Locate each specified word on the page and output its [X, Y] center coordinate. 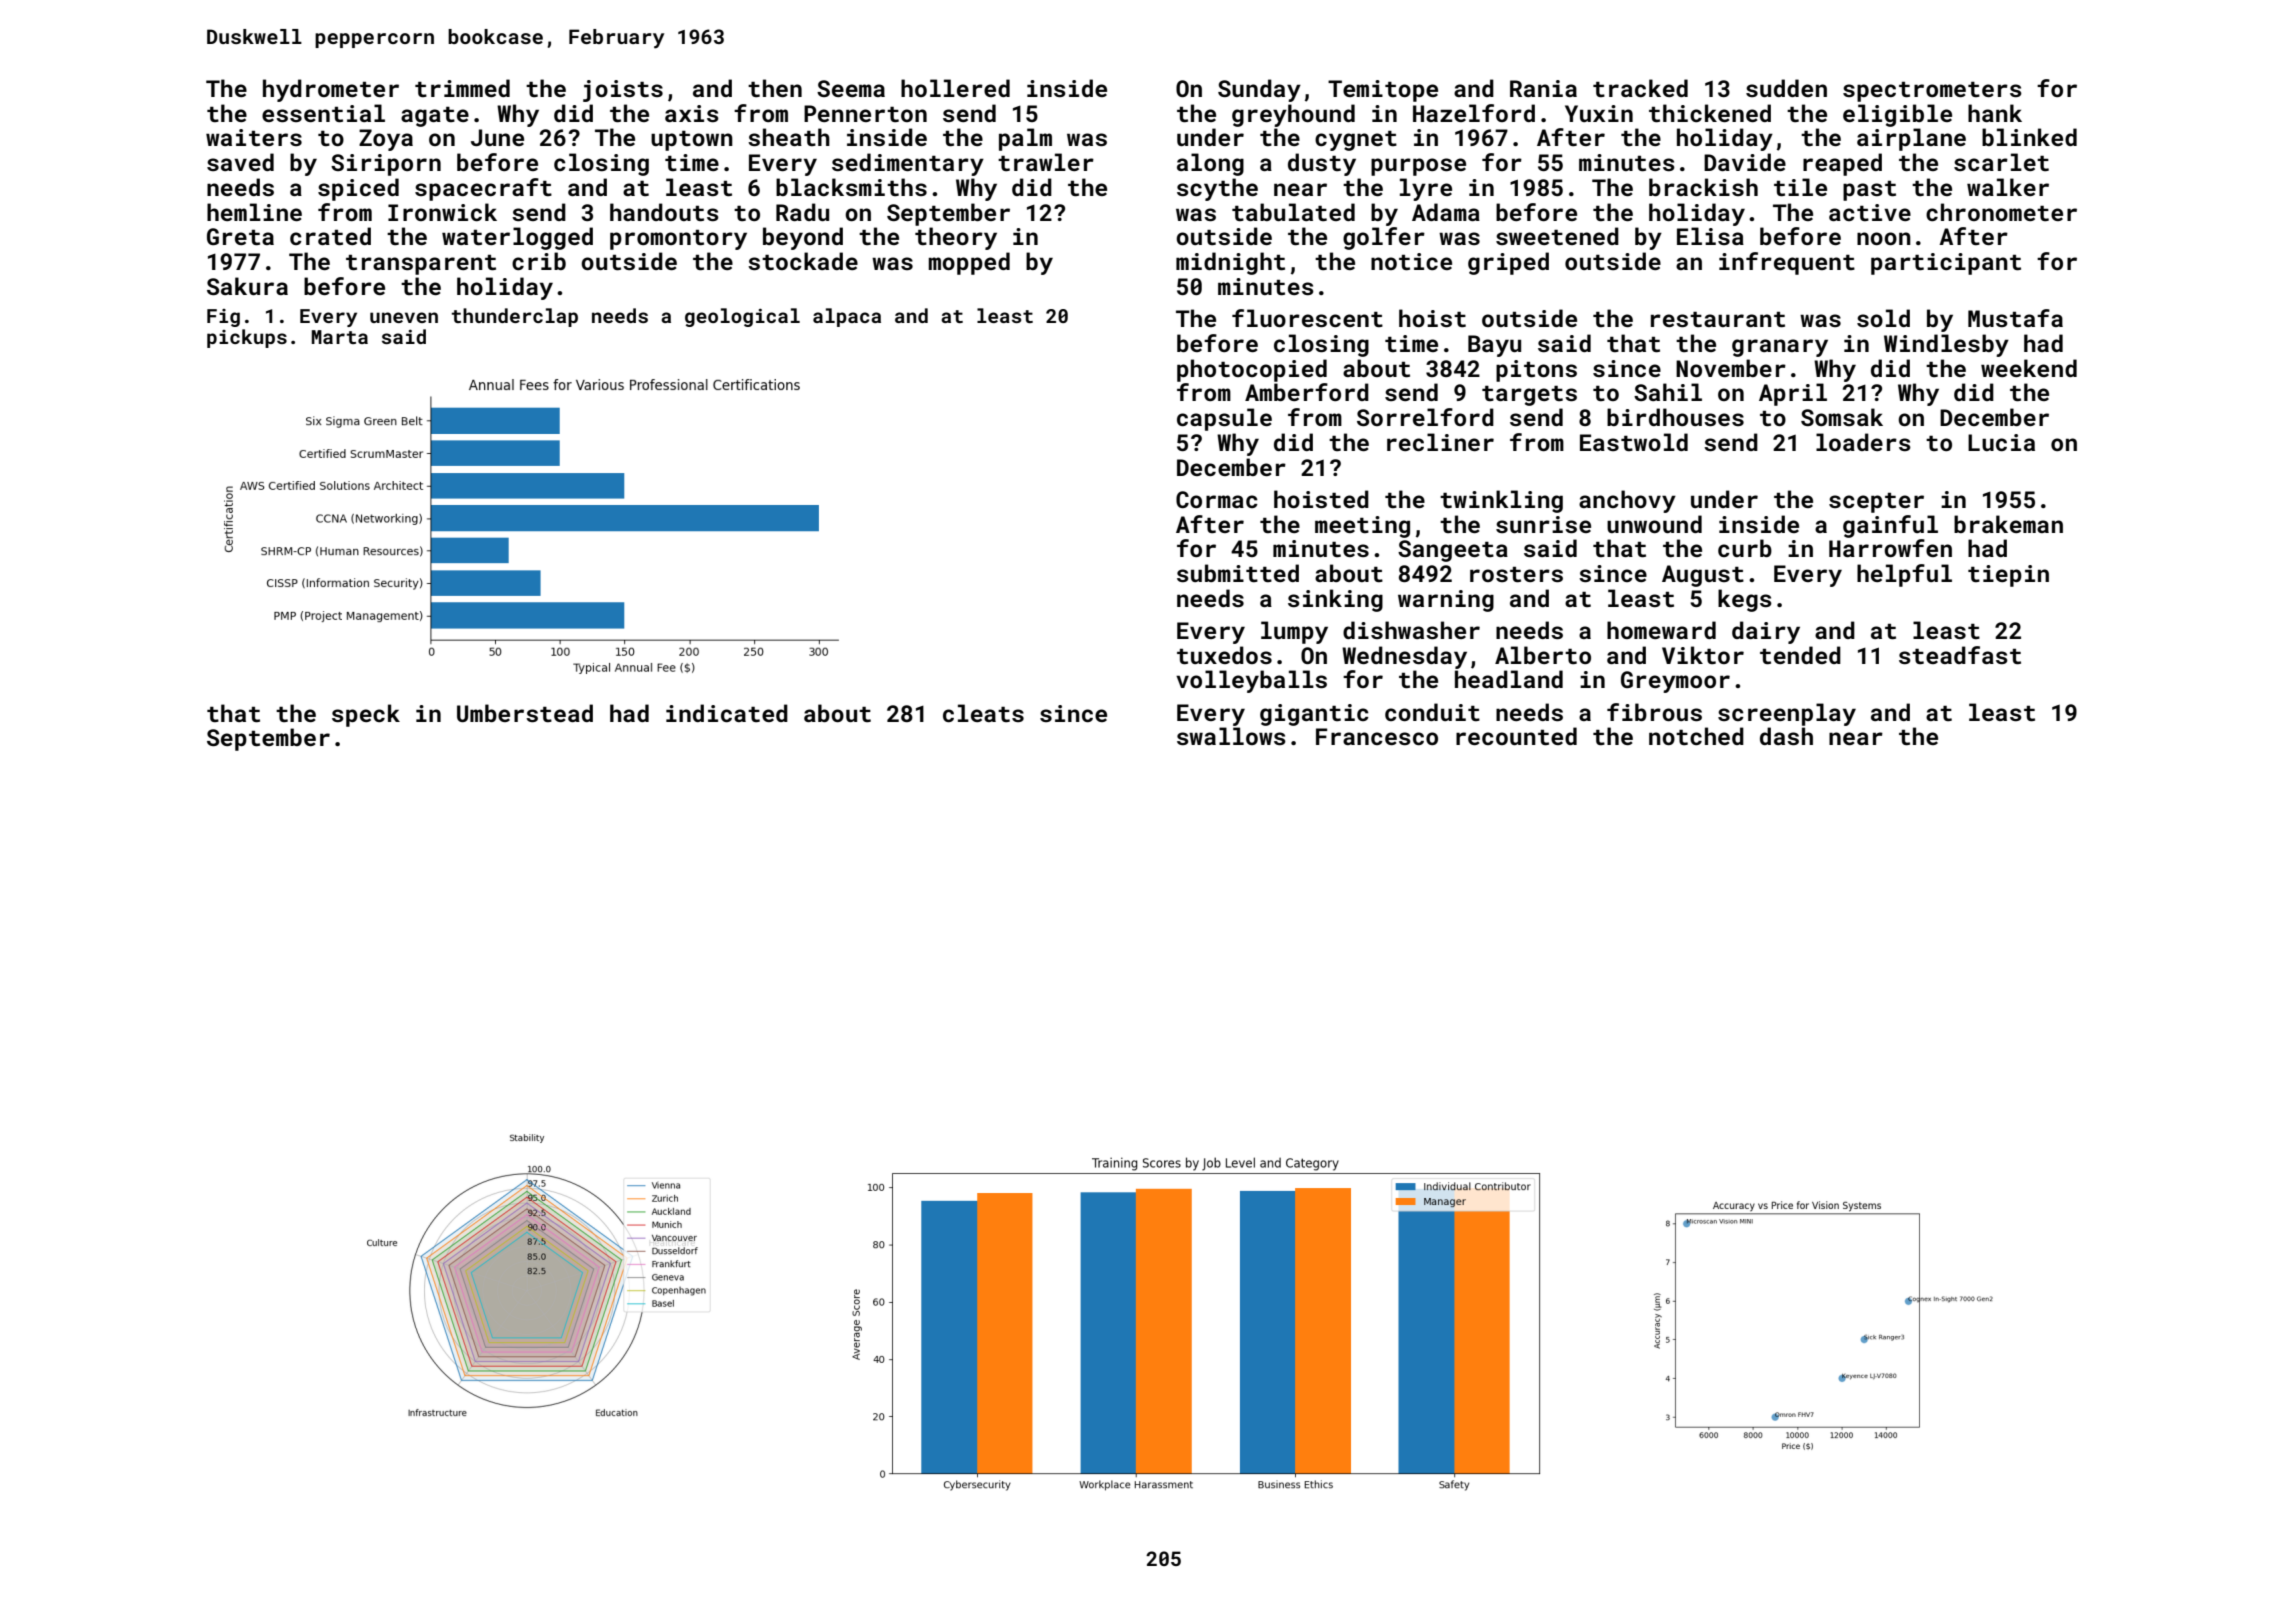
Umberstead [525, 713]
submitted [1238, 573]
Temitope [1383, 91]
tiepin [2008, 576]
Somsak [1842, 417]
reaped [1842, 164]
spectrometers [1932, 92]
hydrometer [331, 90]
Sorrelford [1425, 417]
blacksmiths [851, 187]
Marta [340, 337]
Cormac [1217, 499]
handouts [664, 212]
